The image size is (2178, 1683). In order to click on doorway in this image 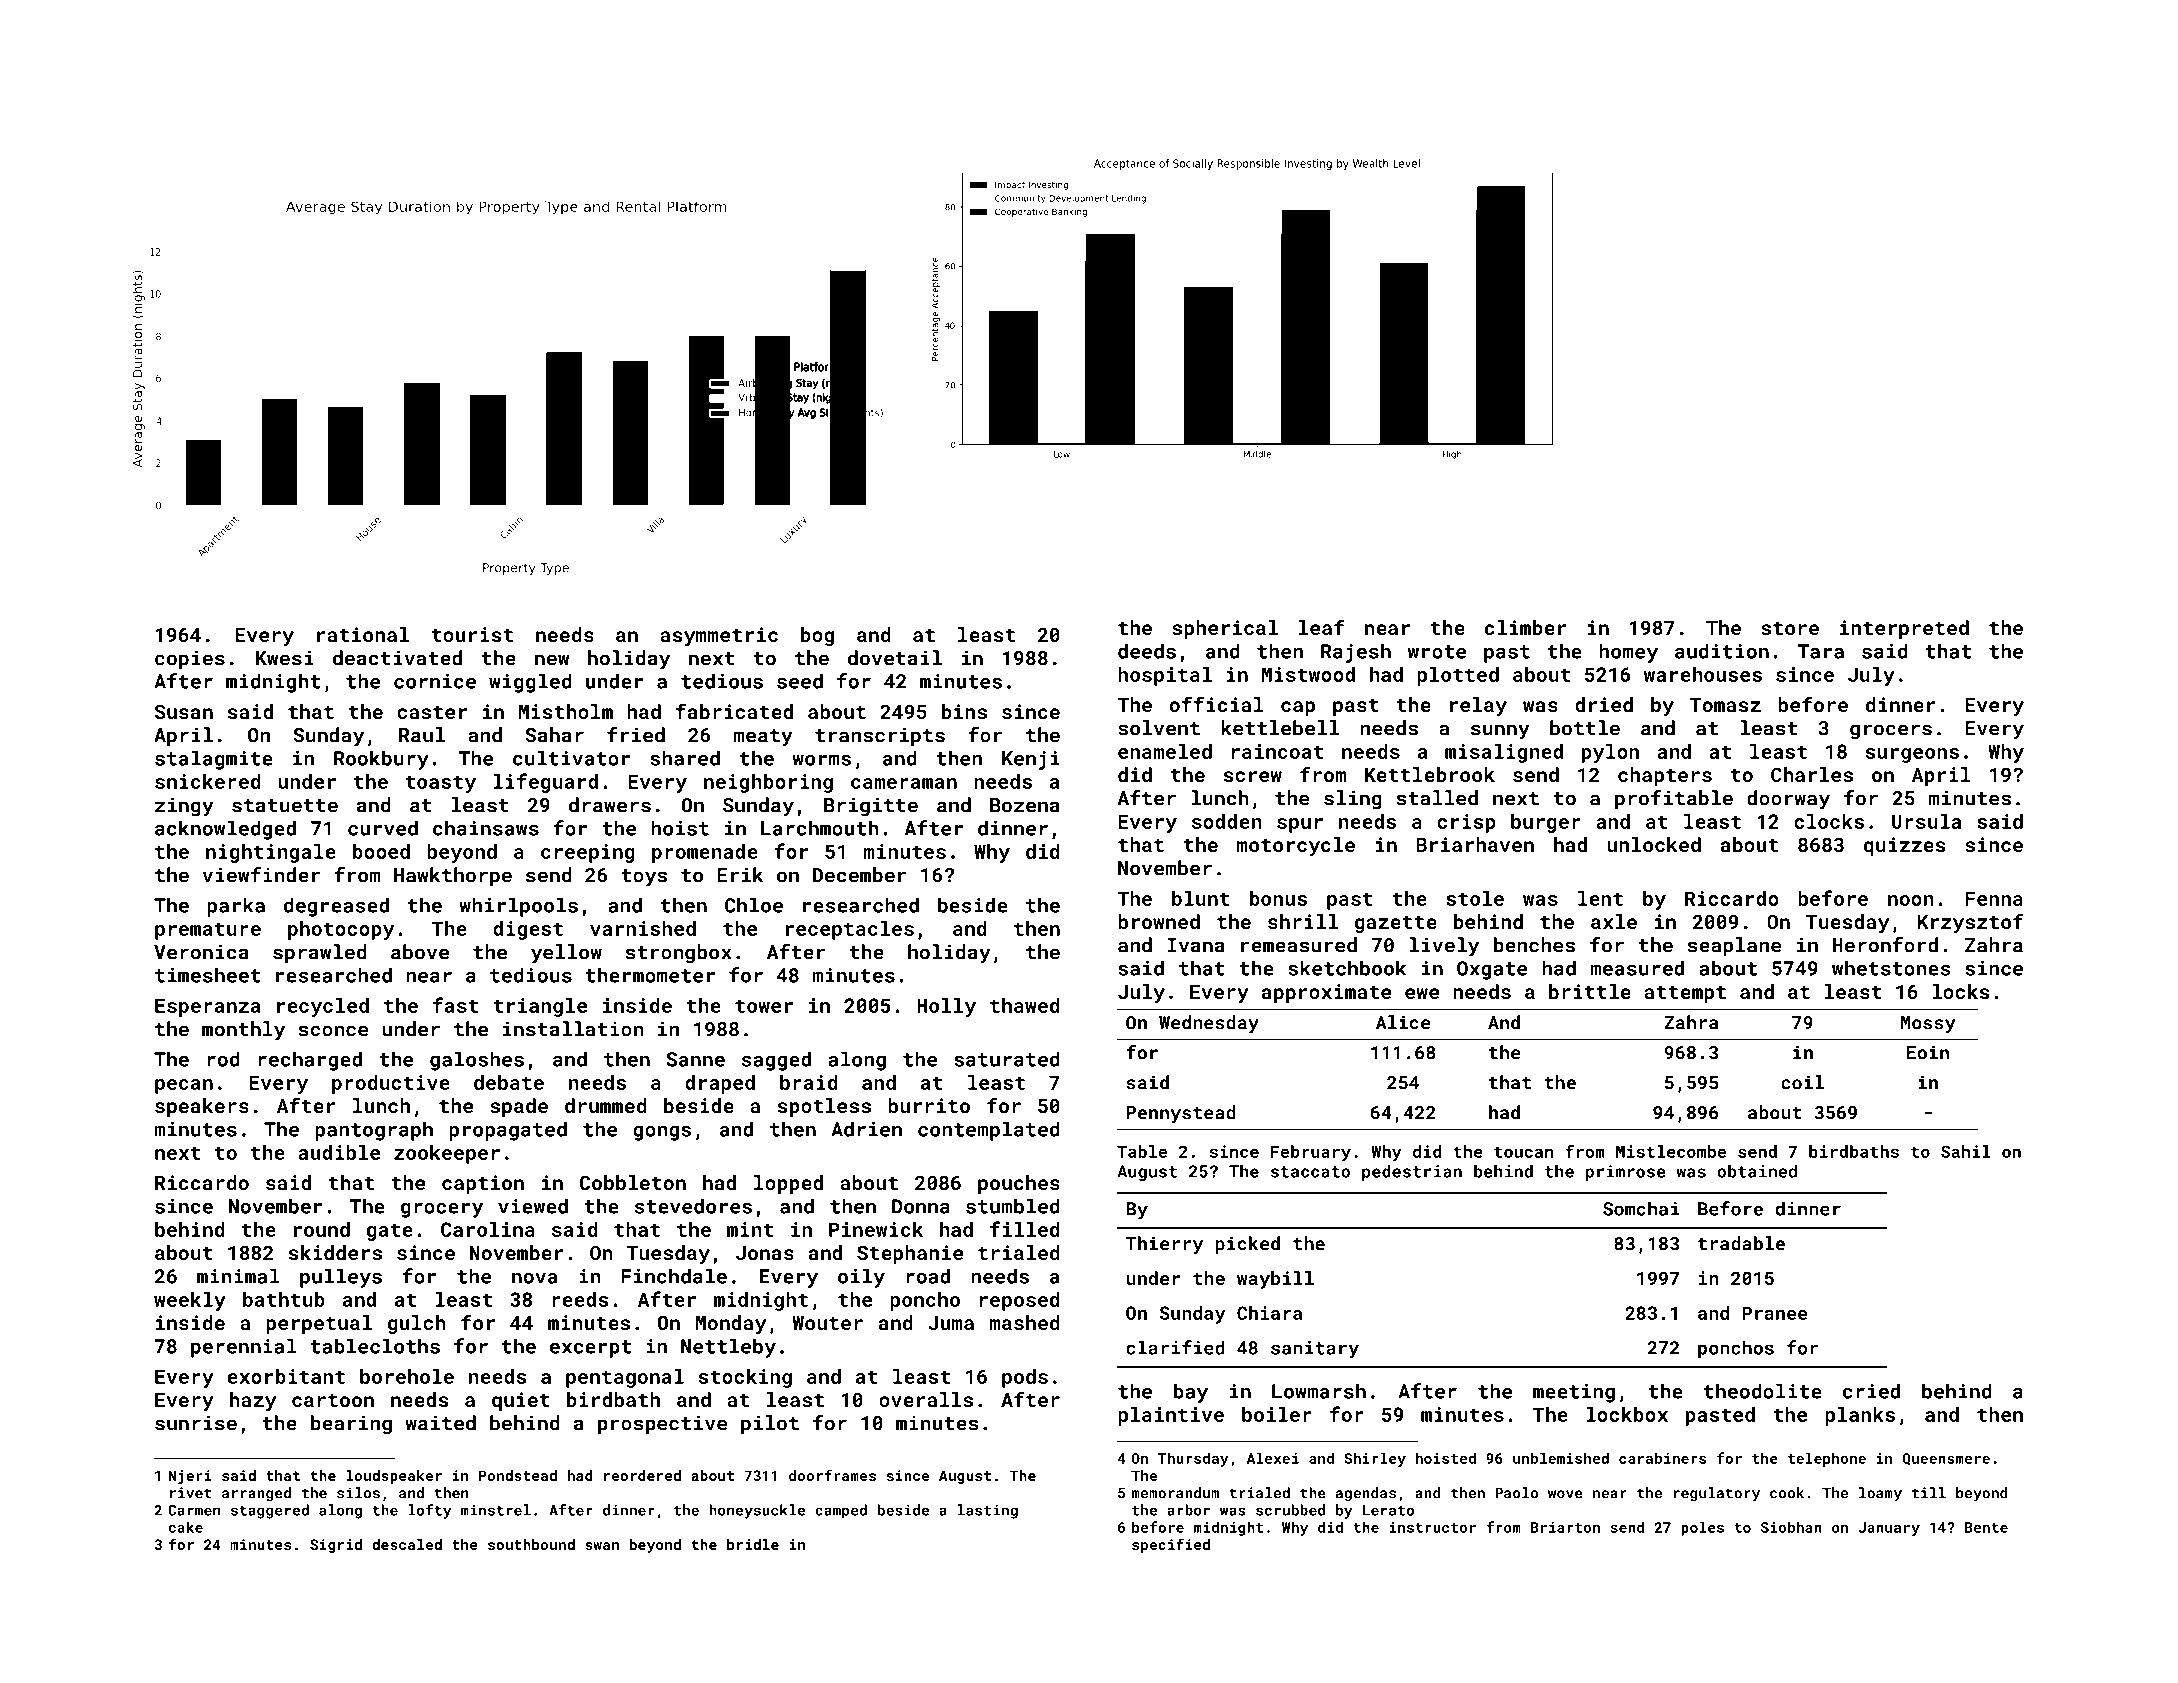, I will do `click(1788, 800)`.
